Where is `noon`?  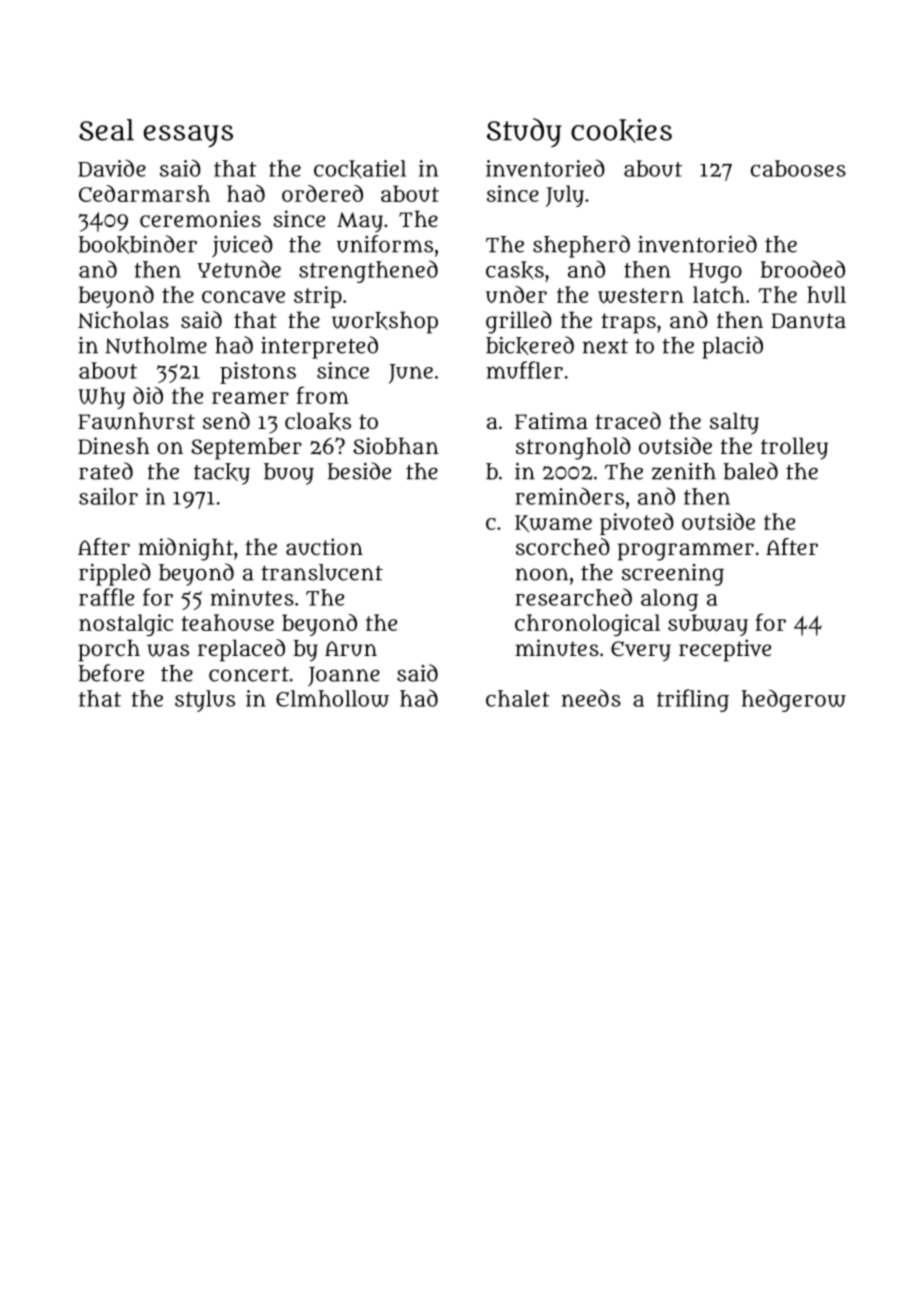 noon is located at coordinates (542, 574).
